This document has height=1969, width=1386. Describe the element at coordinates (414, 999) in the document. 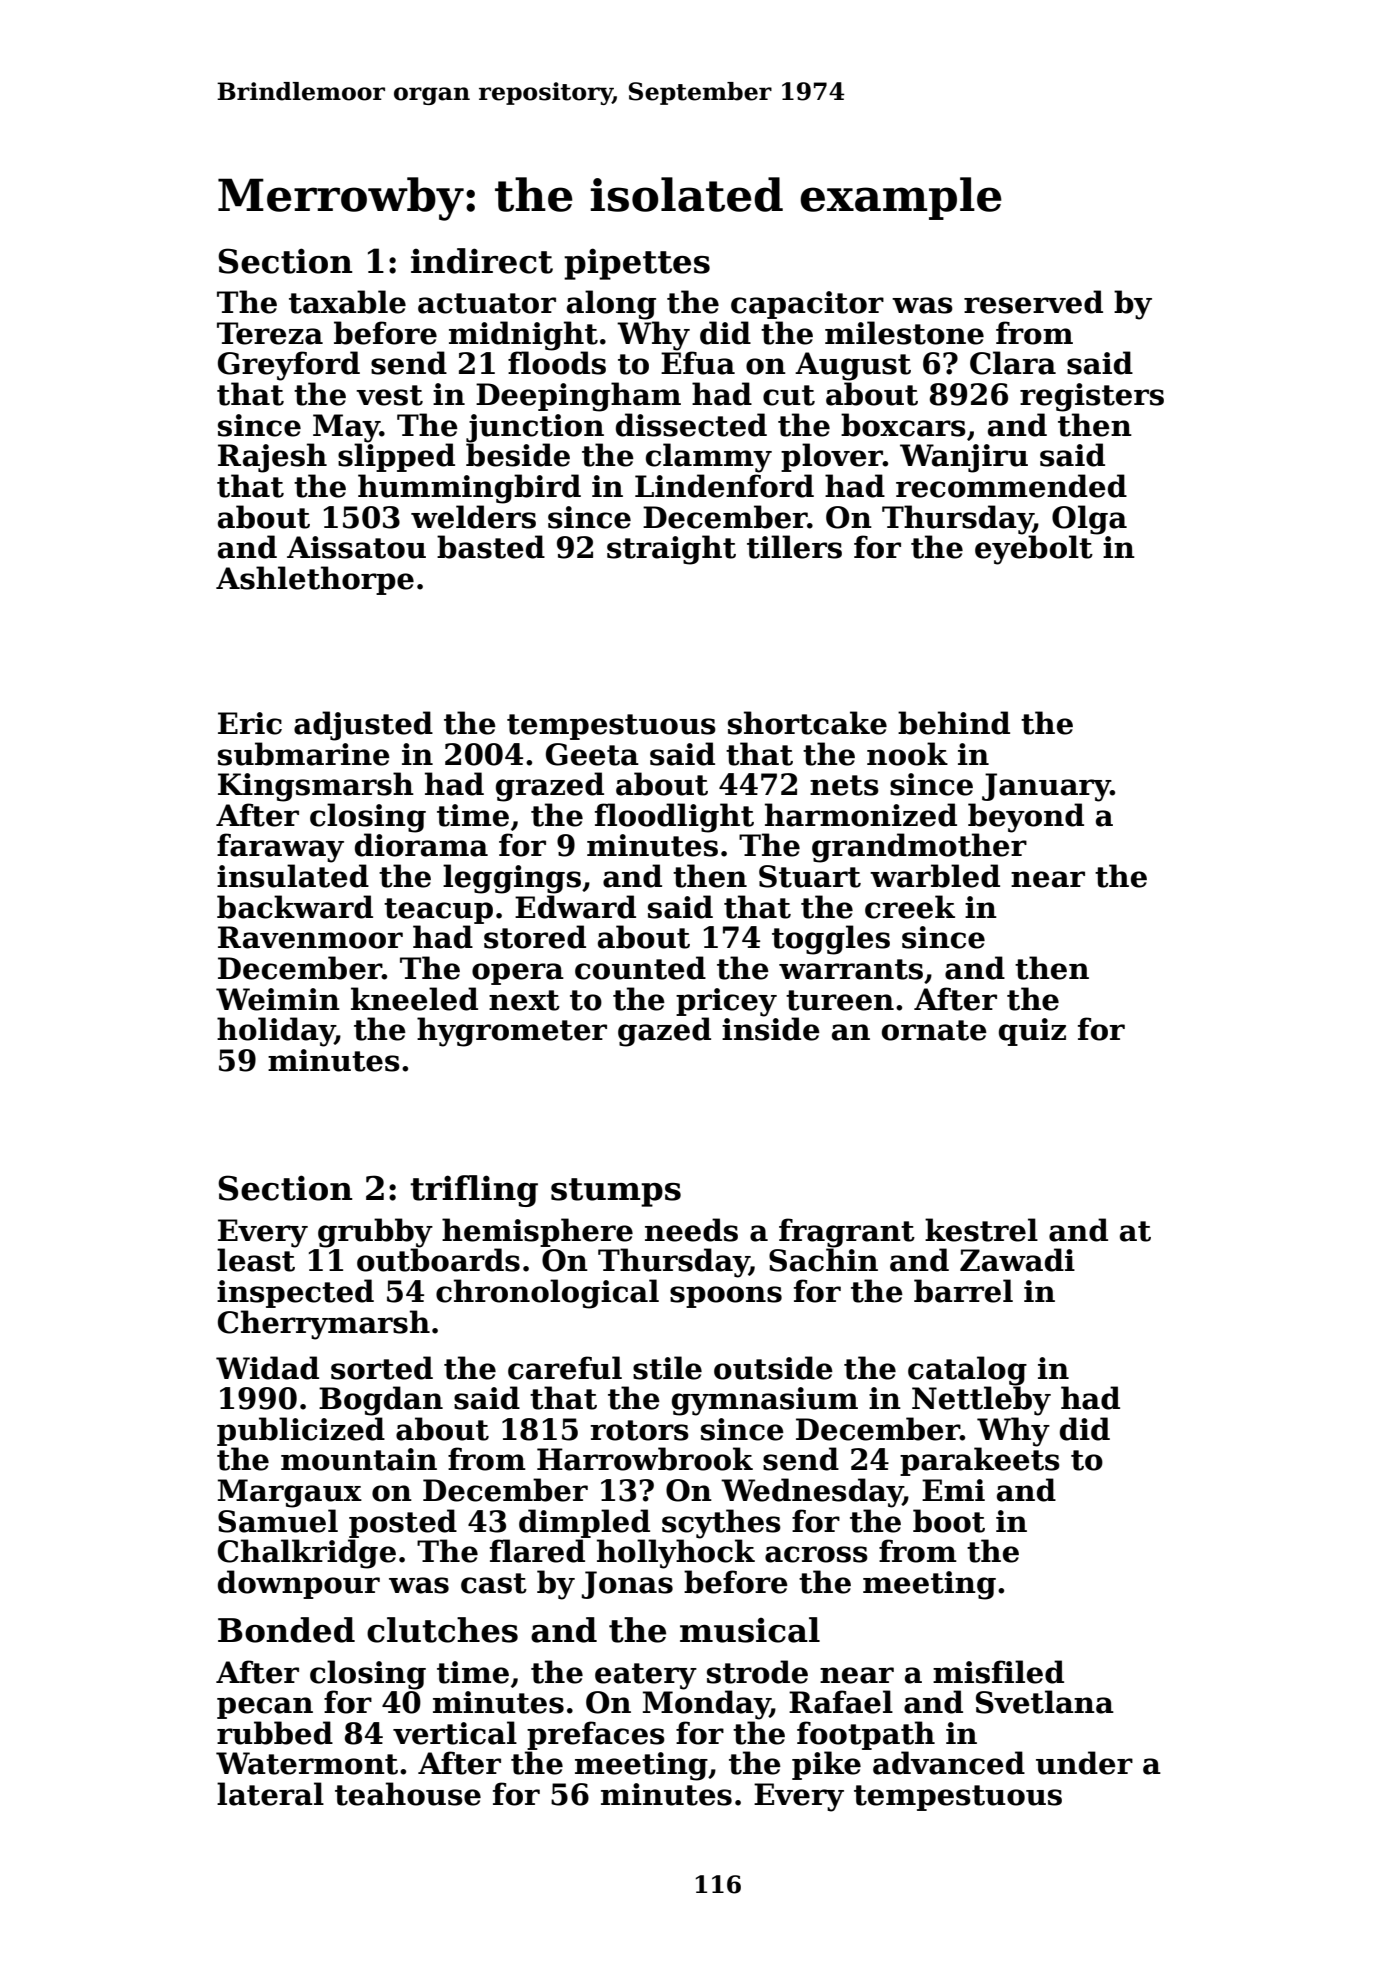

I see `kneeled` at that location.
